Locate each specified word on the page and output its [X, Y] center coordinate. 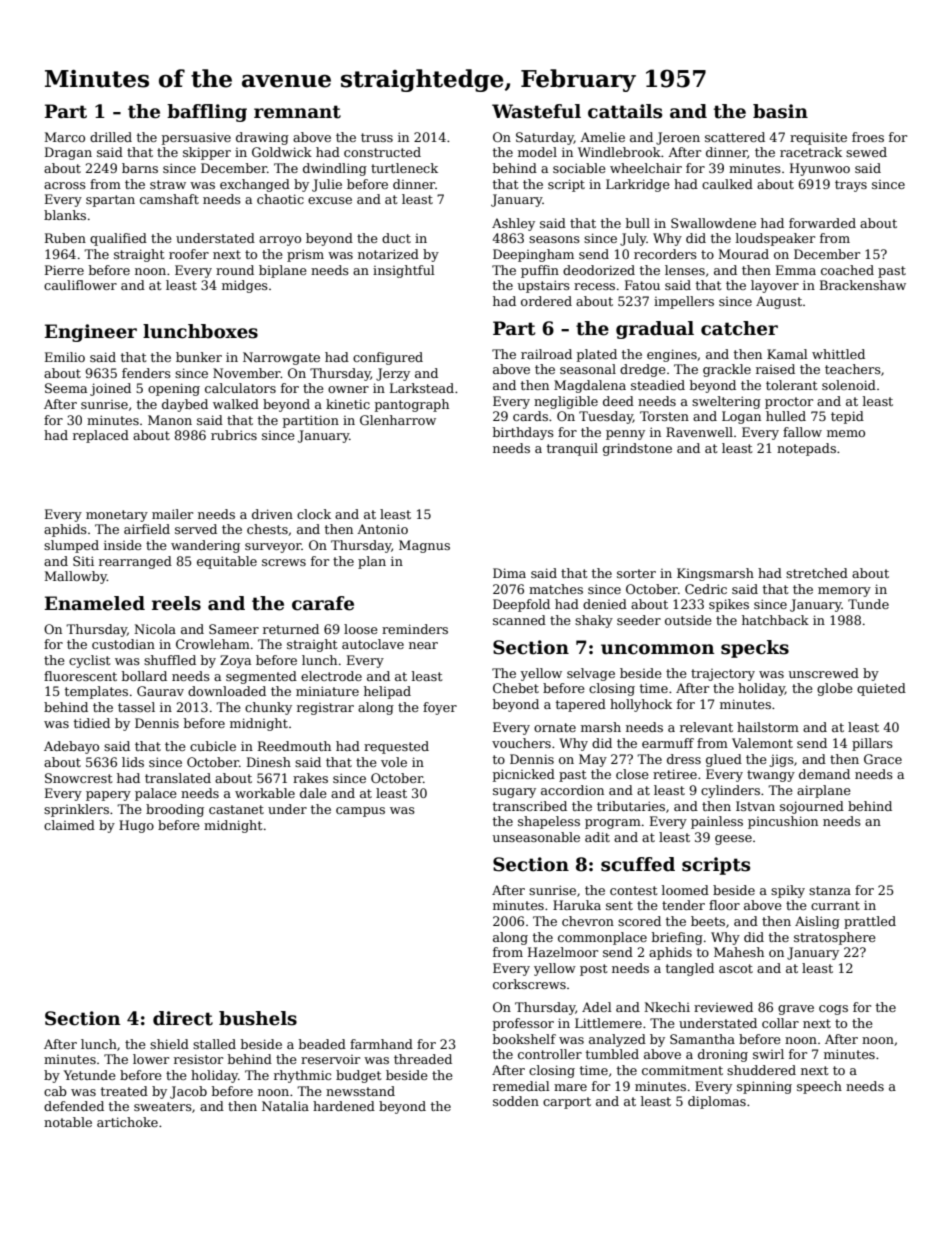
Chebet [516, 688]
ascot [736, 968]
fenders [146, 373]
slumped [71, 546]
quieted [881, 689]
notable [68, 1122]
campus [360, 812]
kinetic [348, 404]
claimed [69, 825]
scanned [519, 620]
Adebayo [71, 747]
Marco [65, 137]
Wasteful [536, 111]
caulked [727, 184]
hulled [786, 416]
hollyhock [641, 705]
